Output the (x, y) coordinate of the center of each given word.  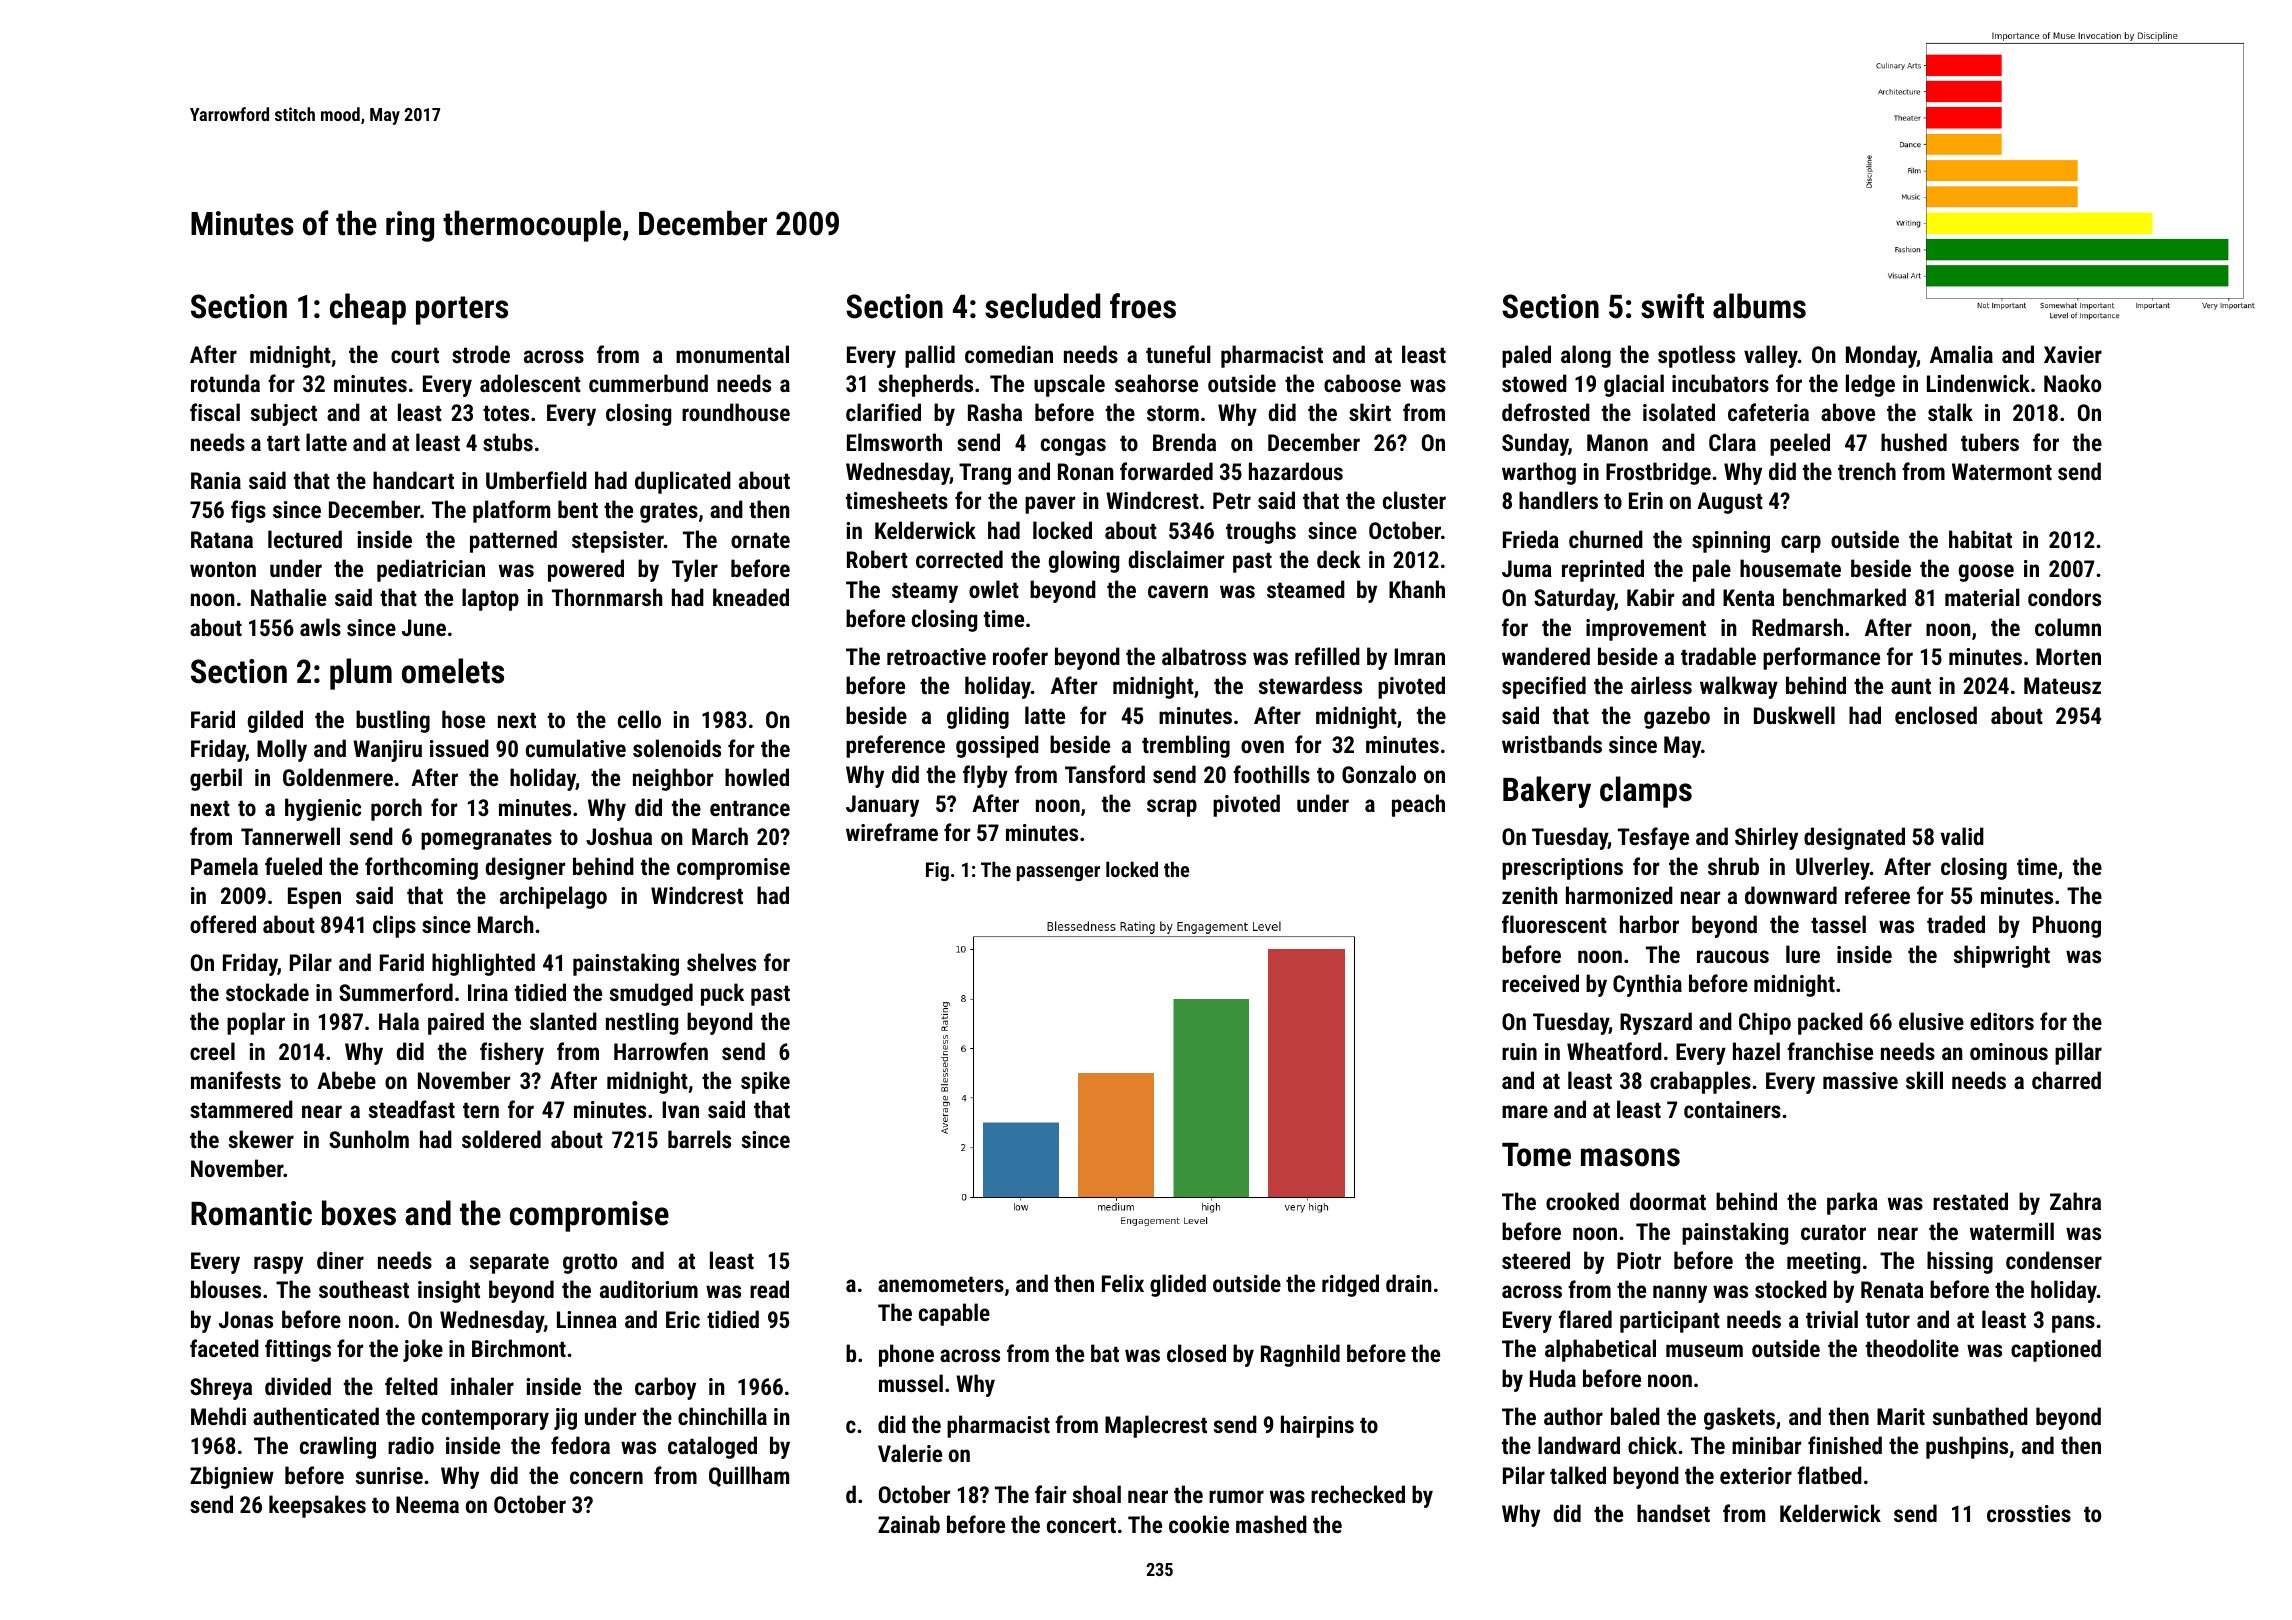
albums (1759, 306)
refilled (1327, 656)
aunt (1911, 686)
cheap (368, 309)
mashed (1271, 1524)
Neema (427, 1504)
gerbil (216, 779)
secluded (1042, 306)
